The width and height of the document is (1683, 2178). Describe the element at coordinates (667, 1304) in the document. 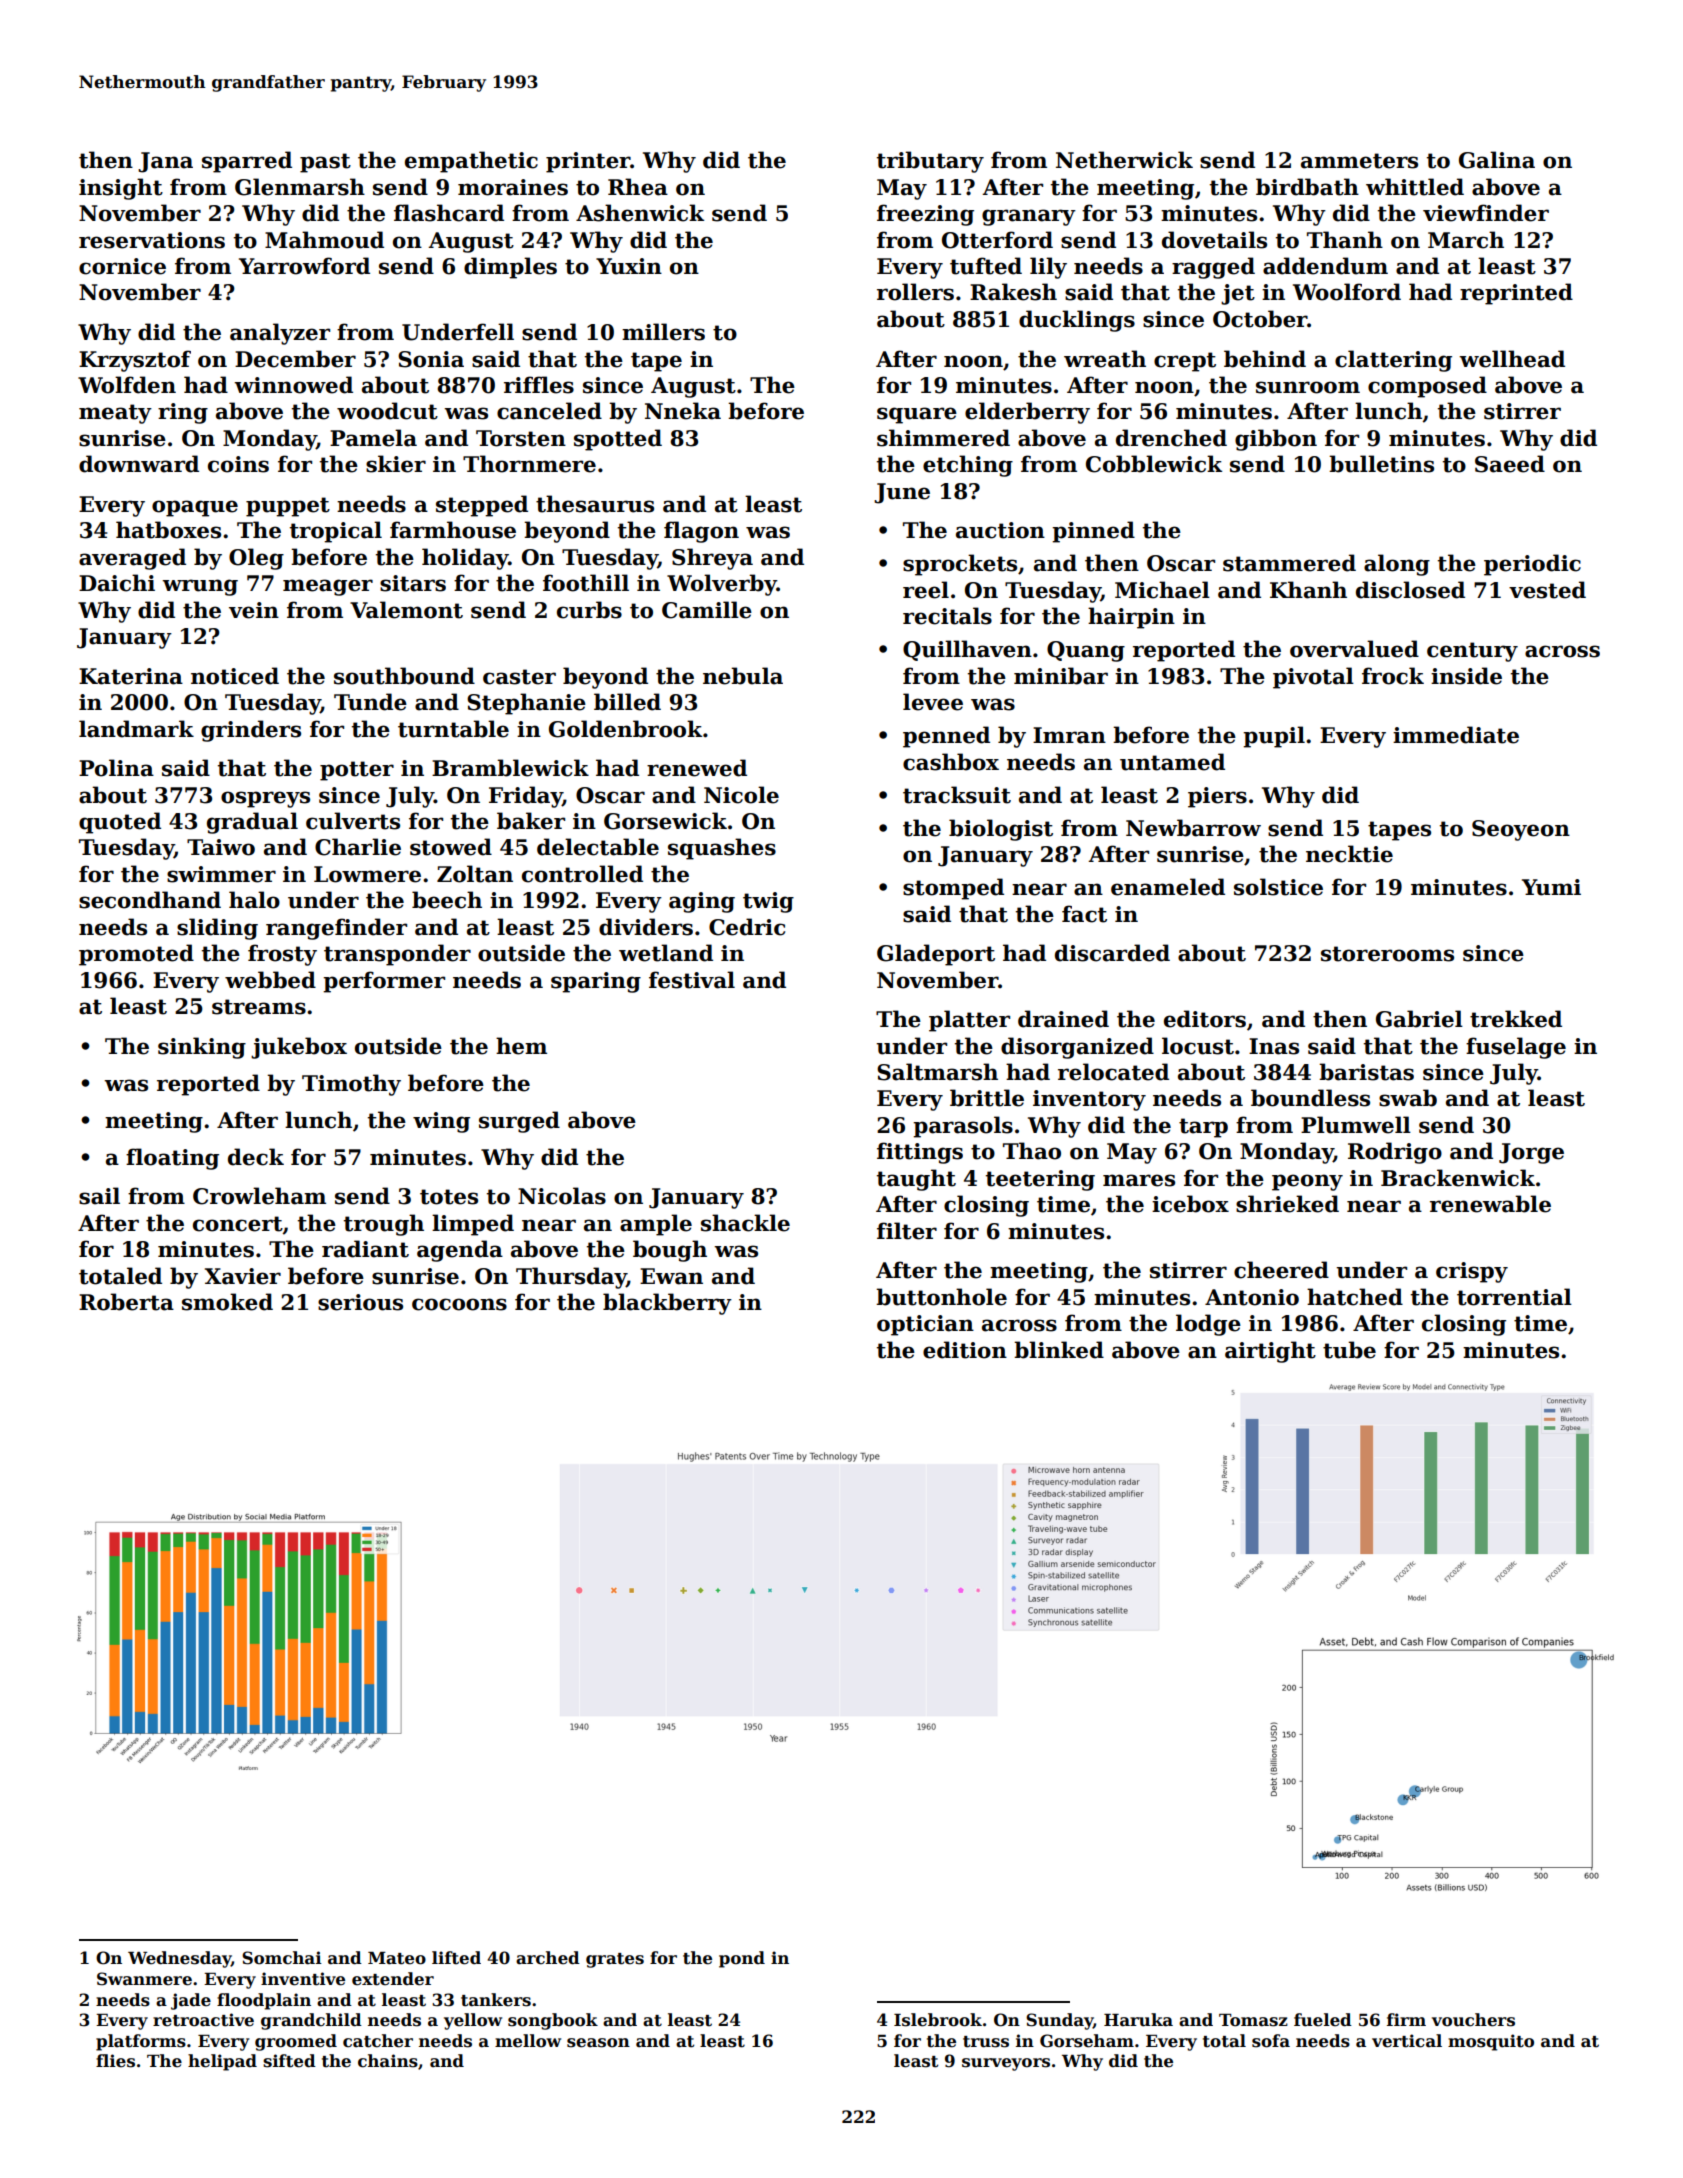

I see `blackberry` at that location.
